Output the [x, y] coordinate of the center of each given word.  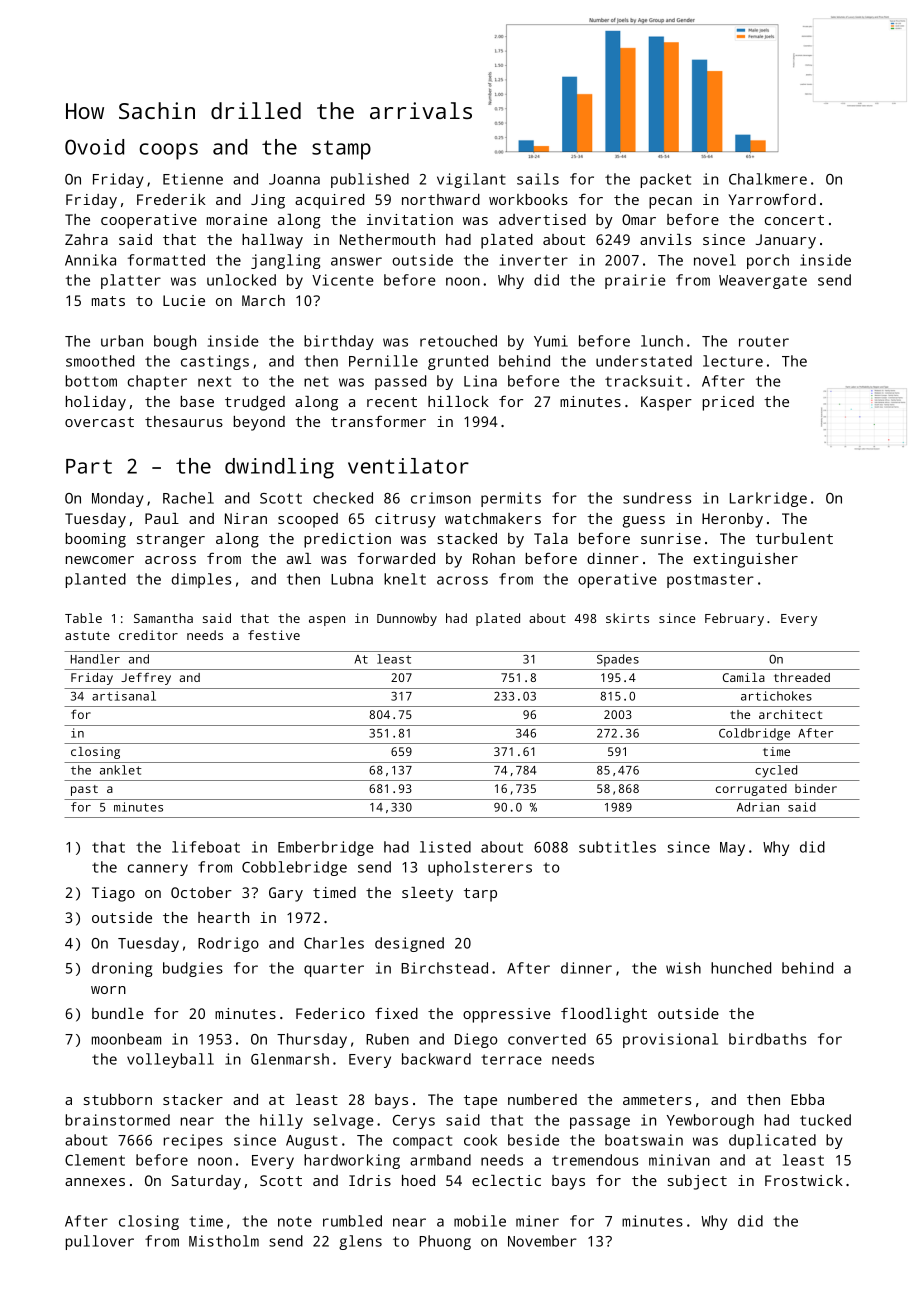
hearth [223, 917]
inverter [534, 260]
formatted [166, 260]
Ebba [807, 1099]
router [764, 341]
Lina [480, 381]
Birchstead [444, 968]
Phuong [445, 1242]
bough [175, 342]
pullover [100, 1242]
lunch [662, 341]
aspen [327, 621]
